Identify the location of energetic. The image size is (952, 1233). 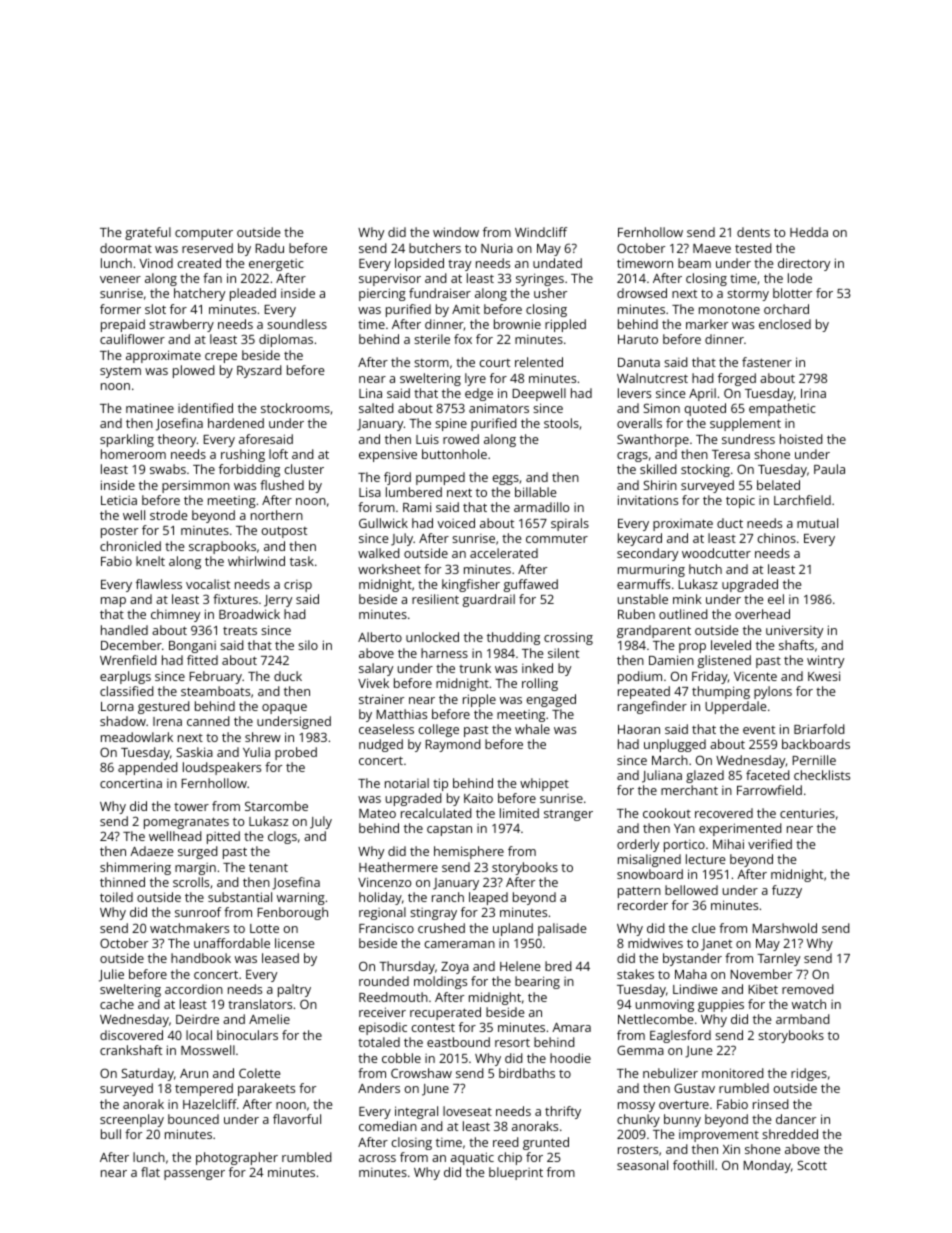
(276, 265).
